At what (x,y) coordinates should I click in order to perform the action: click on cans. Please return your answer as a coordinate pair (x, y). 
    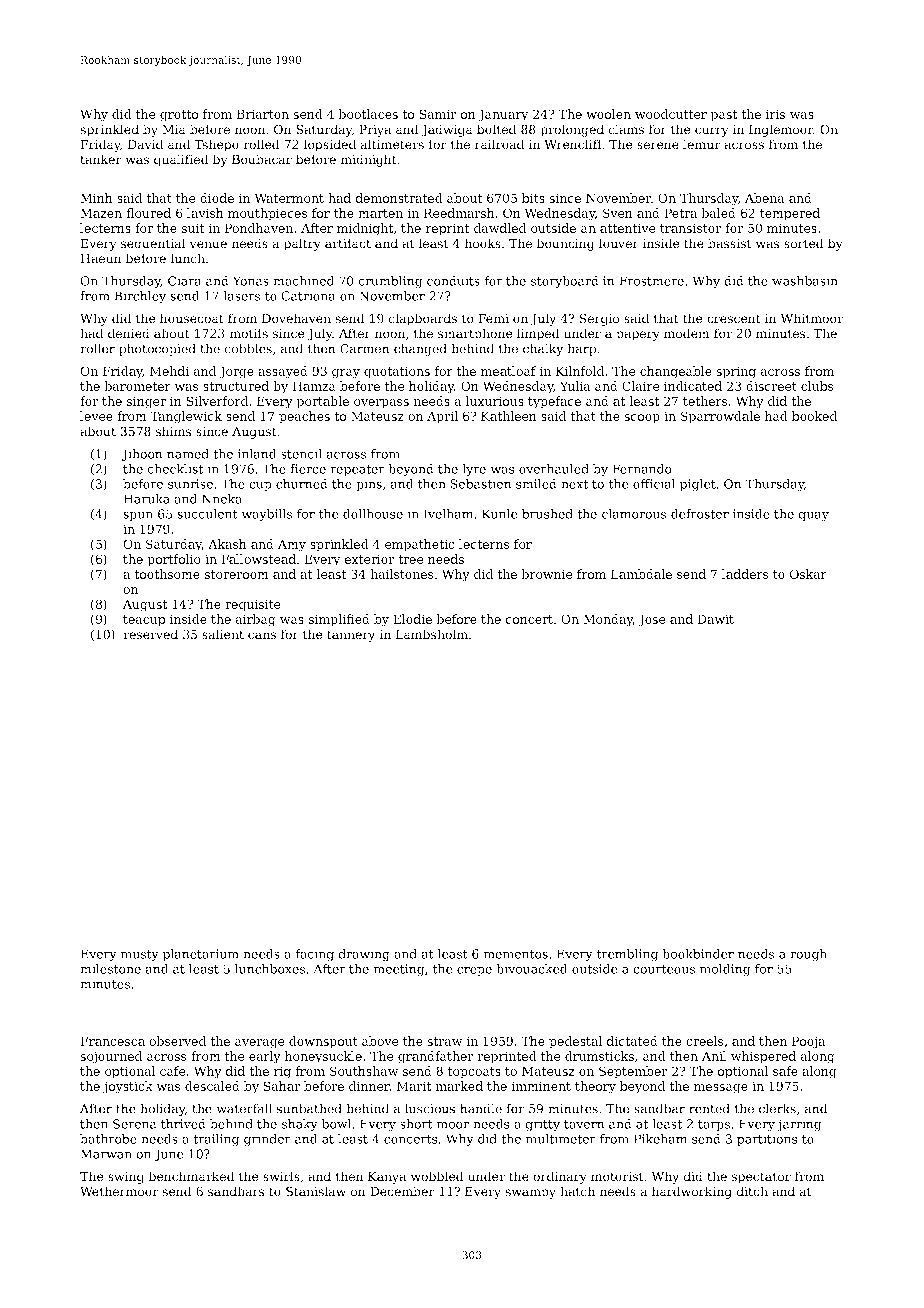
    Looking at the image, I should click on (262, 636).
